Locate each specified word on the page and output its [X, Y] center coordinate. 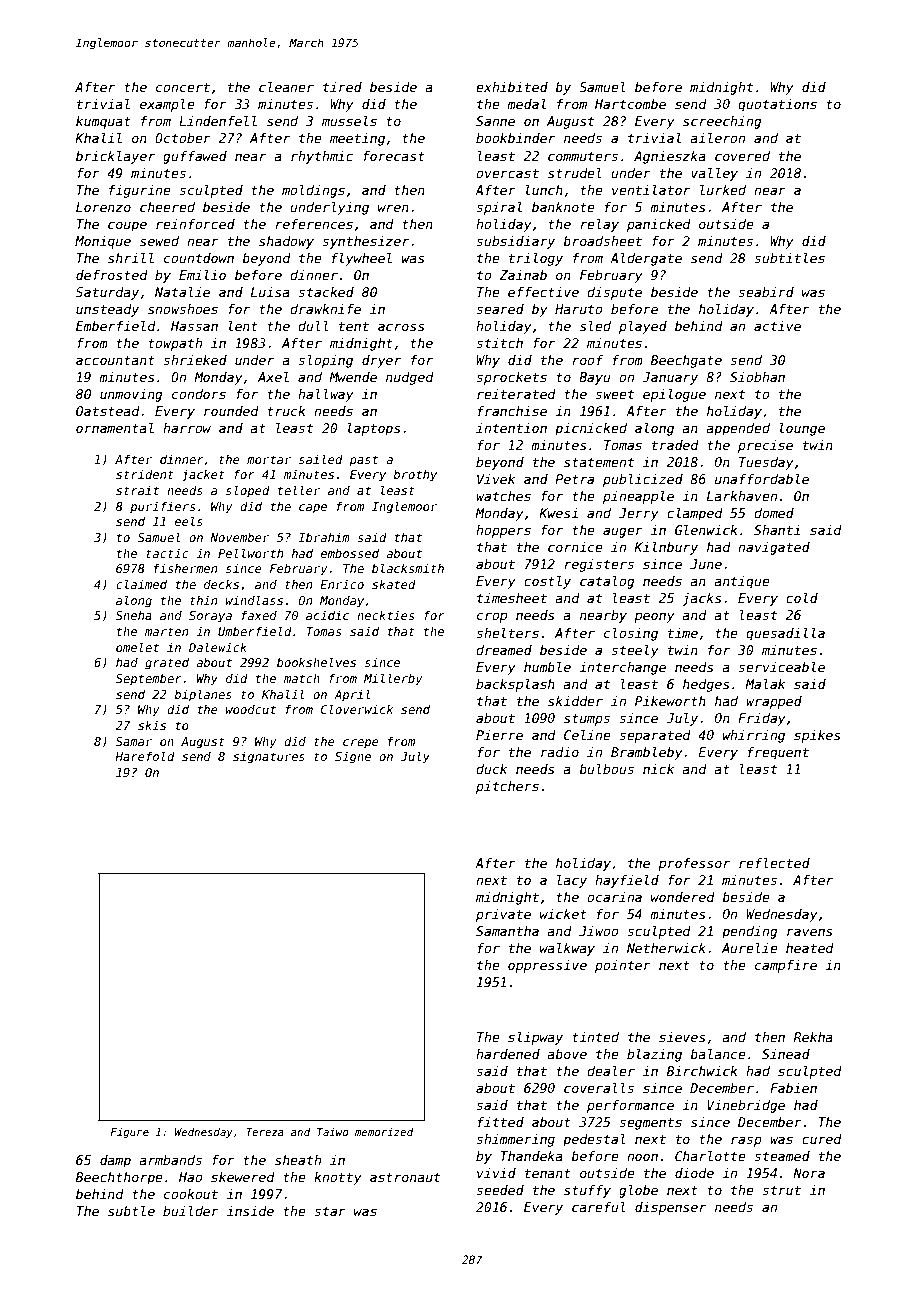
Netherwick [666, 948]
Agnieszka [670, 157]
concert [183, 87]
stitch [500, 343]
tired [342, 87]
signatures [269, 758]
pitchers [507, 787]
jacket [203, 476]
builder [191, 1211]
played [643, 327]
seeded [500, 1190]
